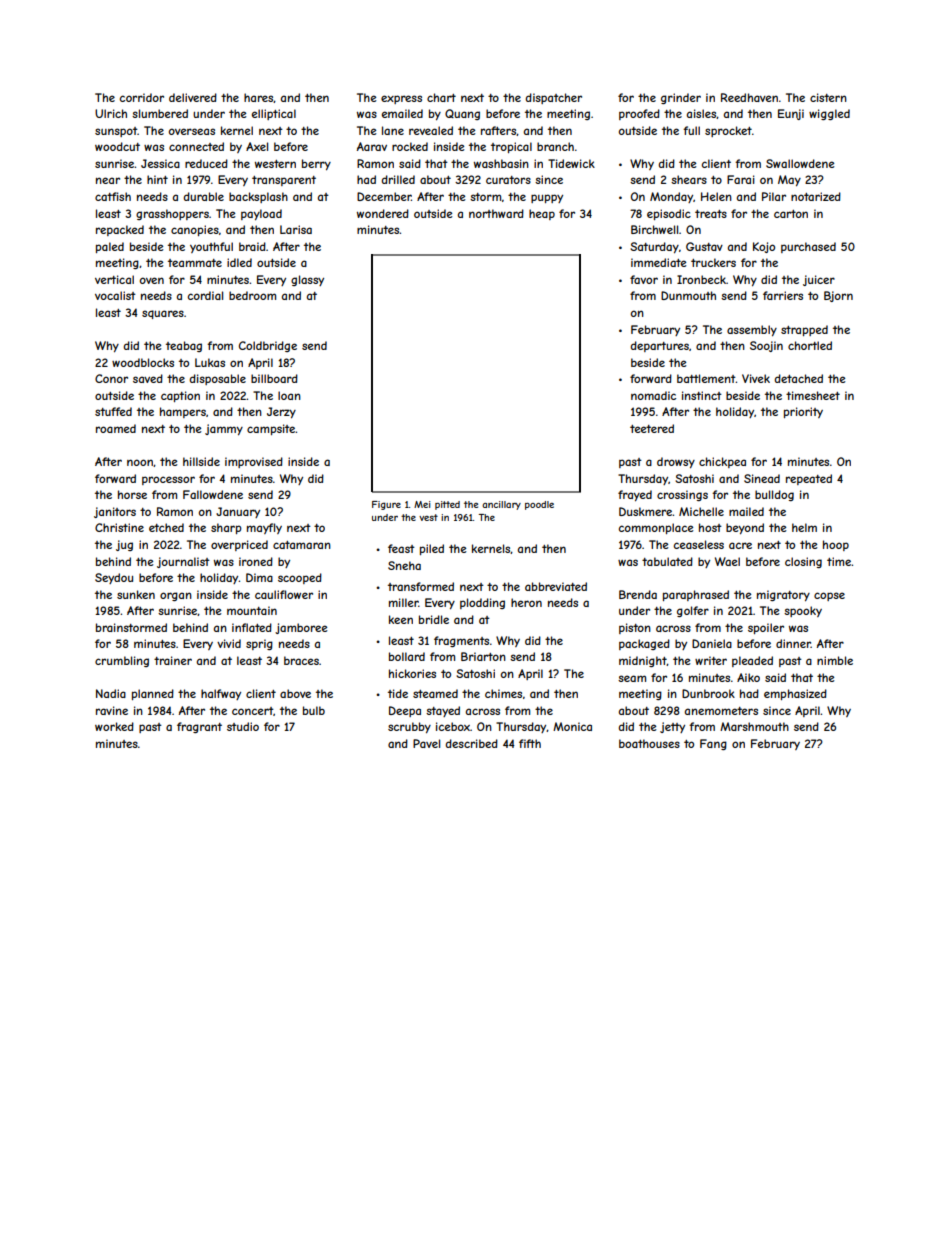 The width and height of the page is (952, 1233). Describe the element at coordinates (503, 693) in the page. I see `chimes` at that location.
